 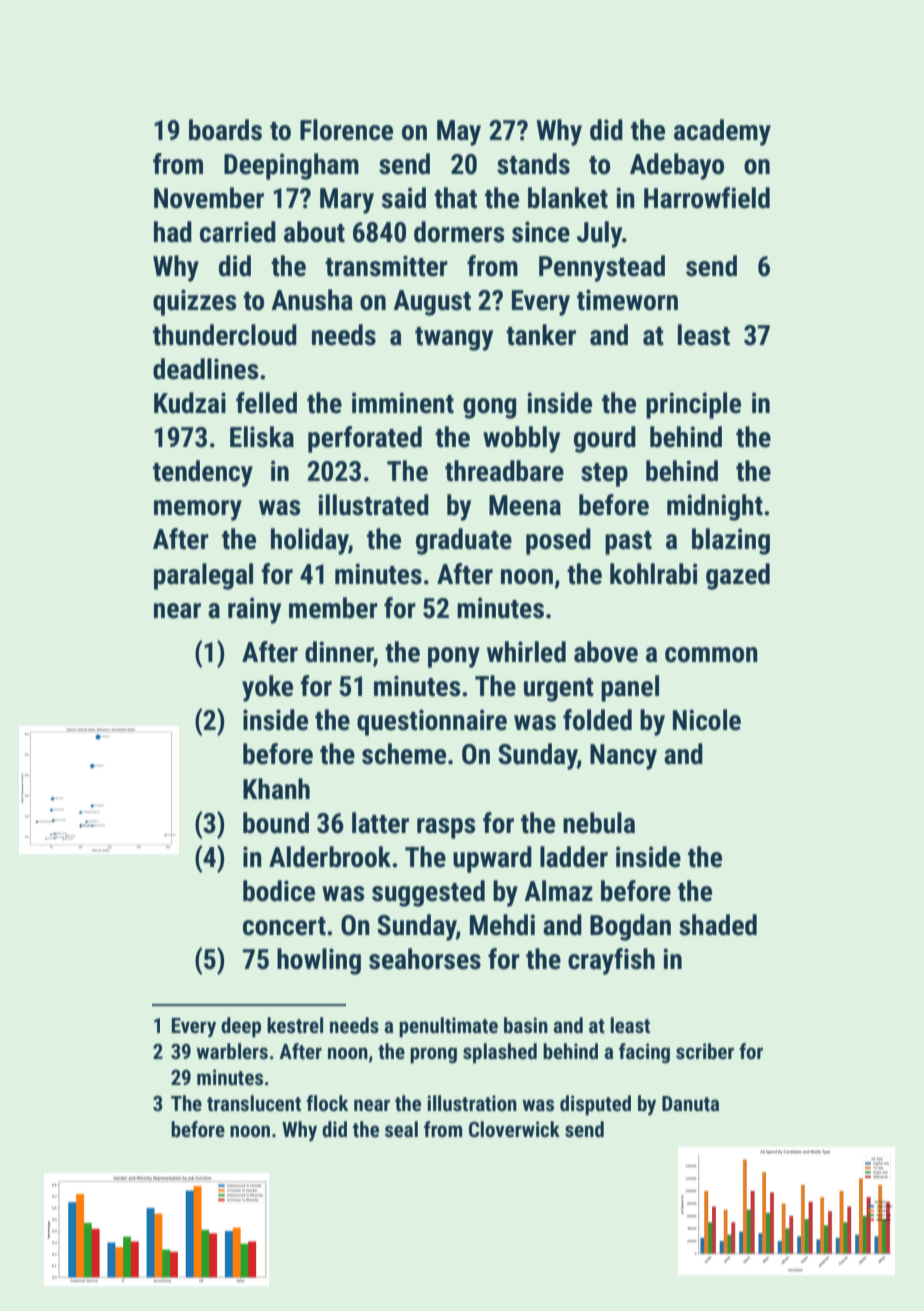 What do you see at coordinates (502, 925) in the screenshot?
I see `Mehdi` at bounding box center [502, 925].
